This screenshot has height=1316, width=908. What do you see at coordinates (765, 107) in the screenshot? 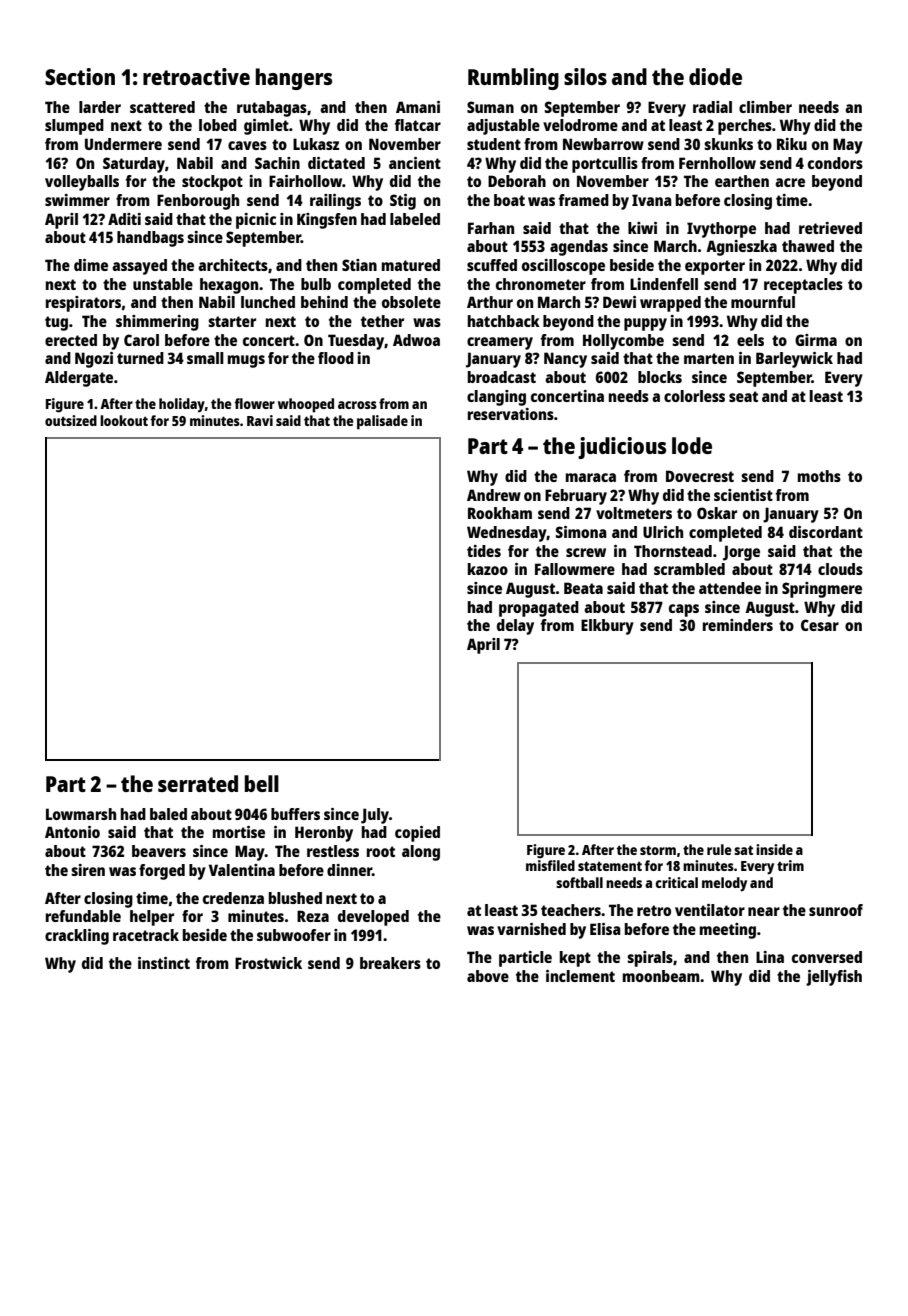
I see `climber` at bounding box center [765, 107].
